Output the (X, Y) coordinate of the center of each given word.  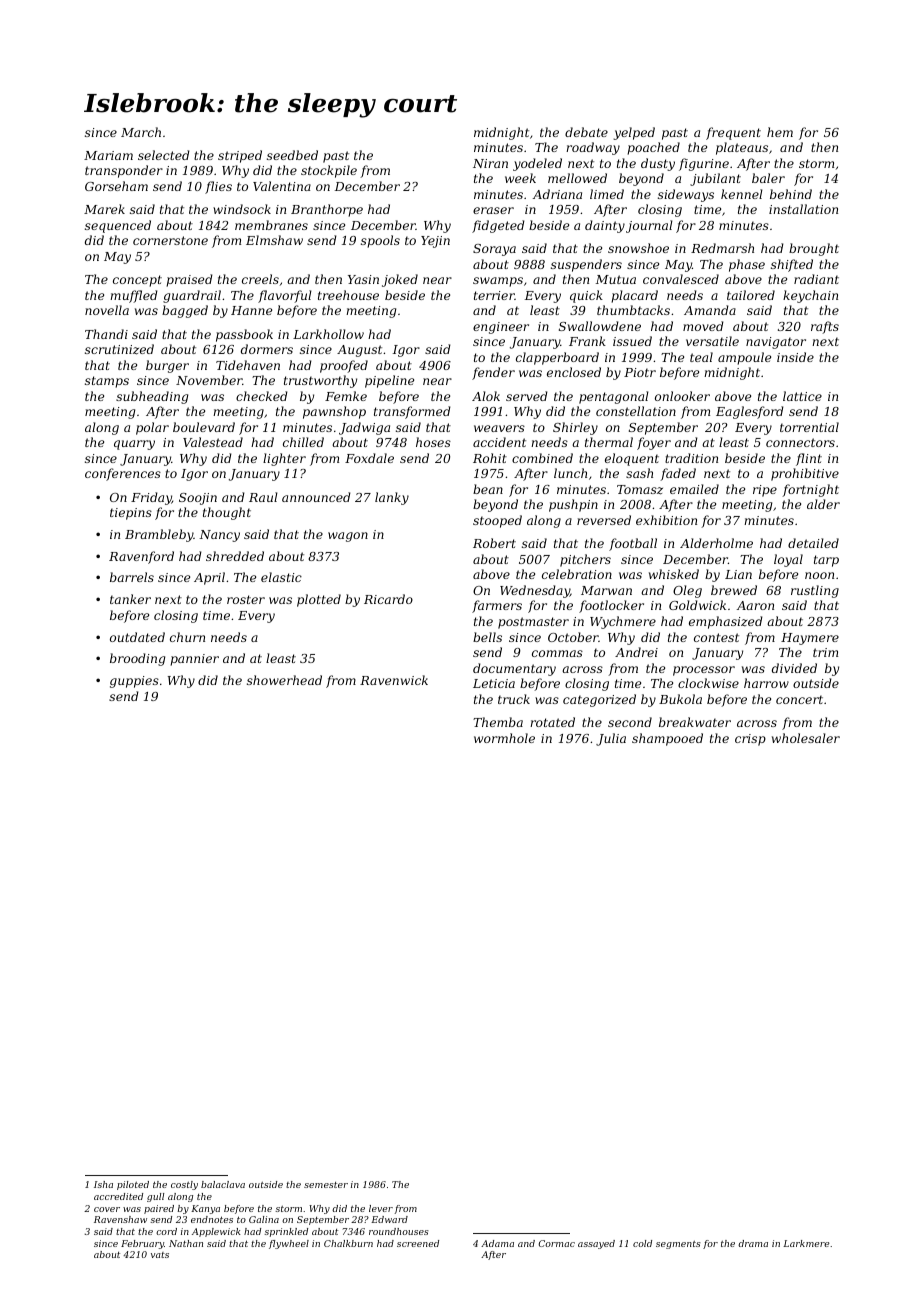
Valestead (213, 442)
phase (747, 265)
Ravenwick (394, 680)
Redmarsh (722, 248)
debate (586, 132)
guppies (134, 682)
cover (107, 1209)
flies (218, 187)
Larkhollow (328, 334)
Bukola (680, 699)
